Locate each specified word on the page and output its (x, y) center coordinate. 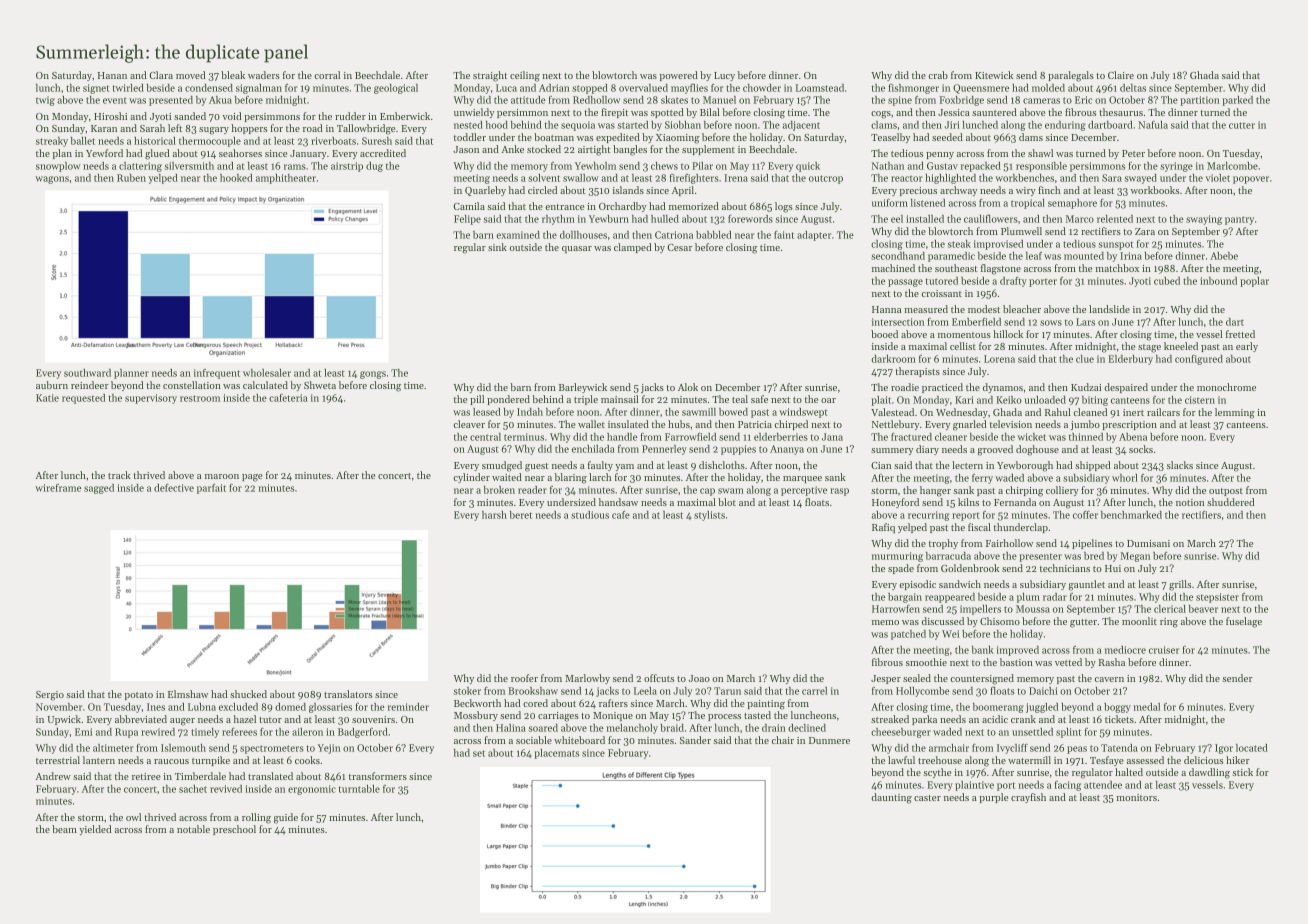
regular (470, 248)
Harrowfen (896, 608)
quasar (577, 249)
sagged (99, 489)
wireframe (58, 488)
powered (679, 76)
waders (264, 75)
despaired (1126, 388)
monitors (1136, 797)
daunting (891, 798)
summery (892, 451)
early (1247, 347)
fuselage (1244, 622)
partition (1200, 101)
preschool (234, 830)
